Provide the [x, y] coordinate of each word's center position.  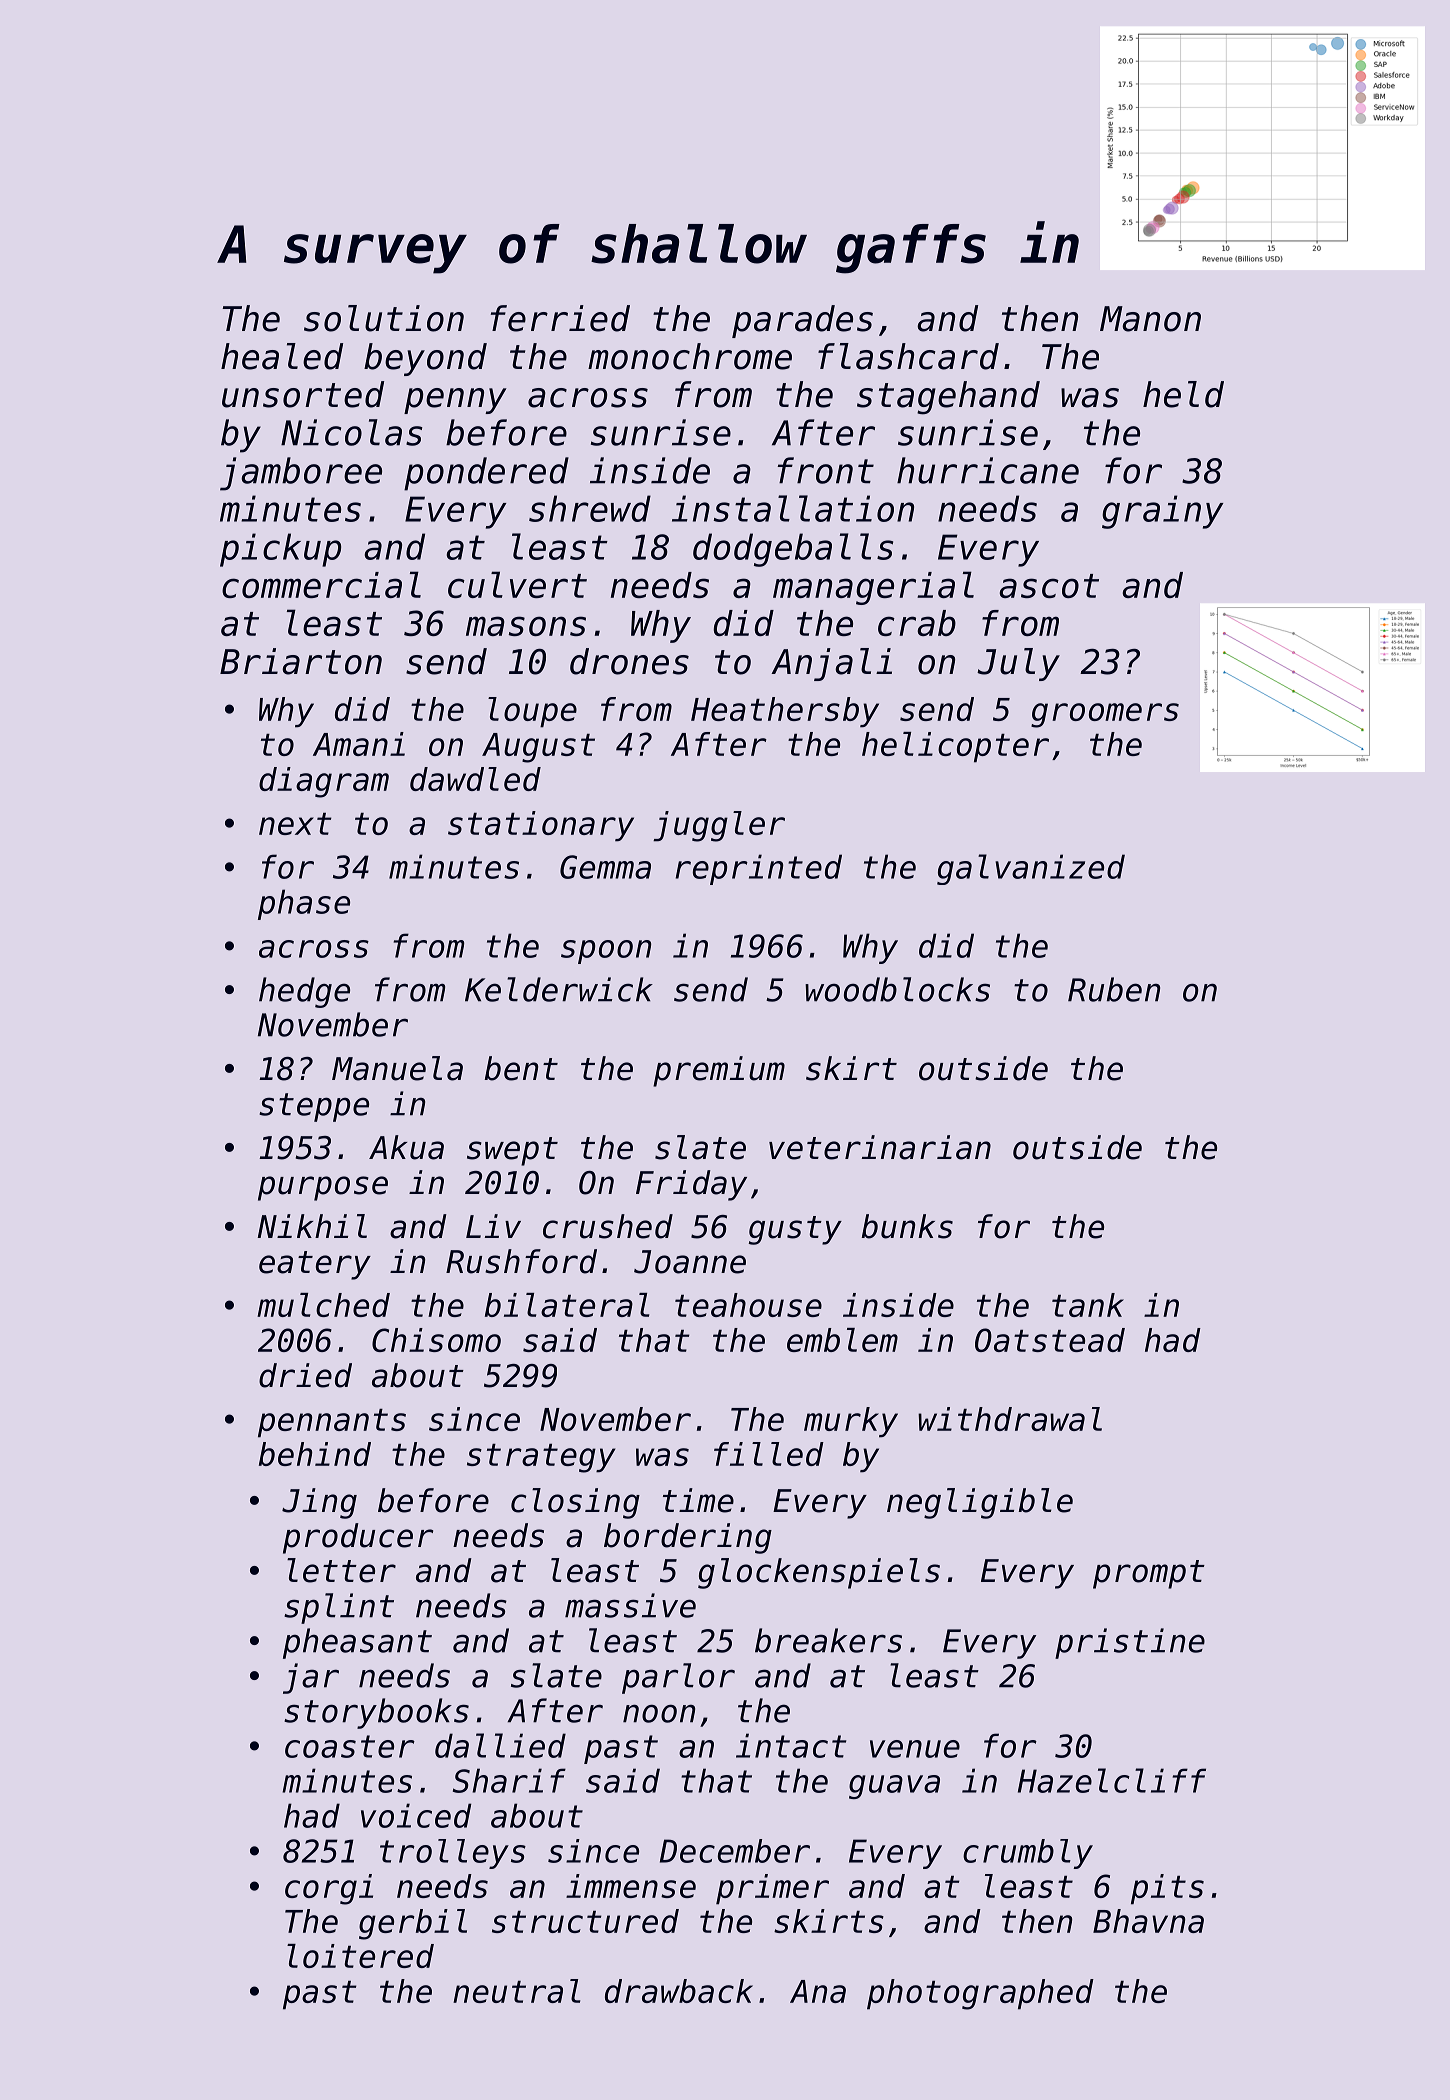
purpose [323, 1188]
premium [719, 1071]
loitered [360, 1956]
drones [629, 661]
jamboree [301, 474]
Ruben [1114, 989]
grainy [1163, 512]
